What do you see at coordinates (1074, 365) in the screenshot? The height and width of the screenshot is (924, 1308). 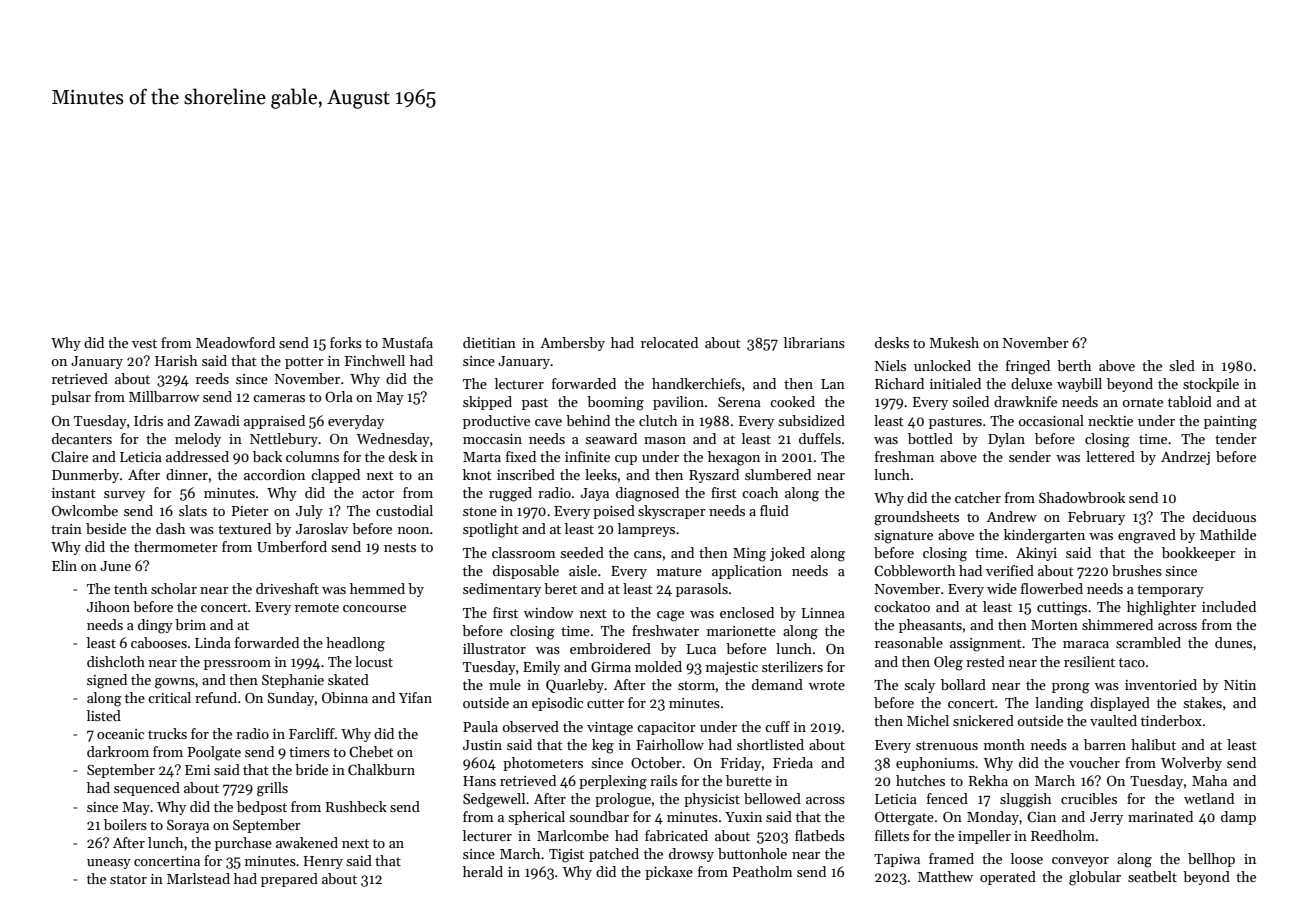 I see `berth` at bounding box center [1074, 365].
